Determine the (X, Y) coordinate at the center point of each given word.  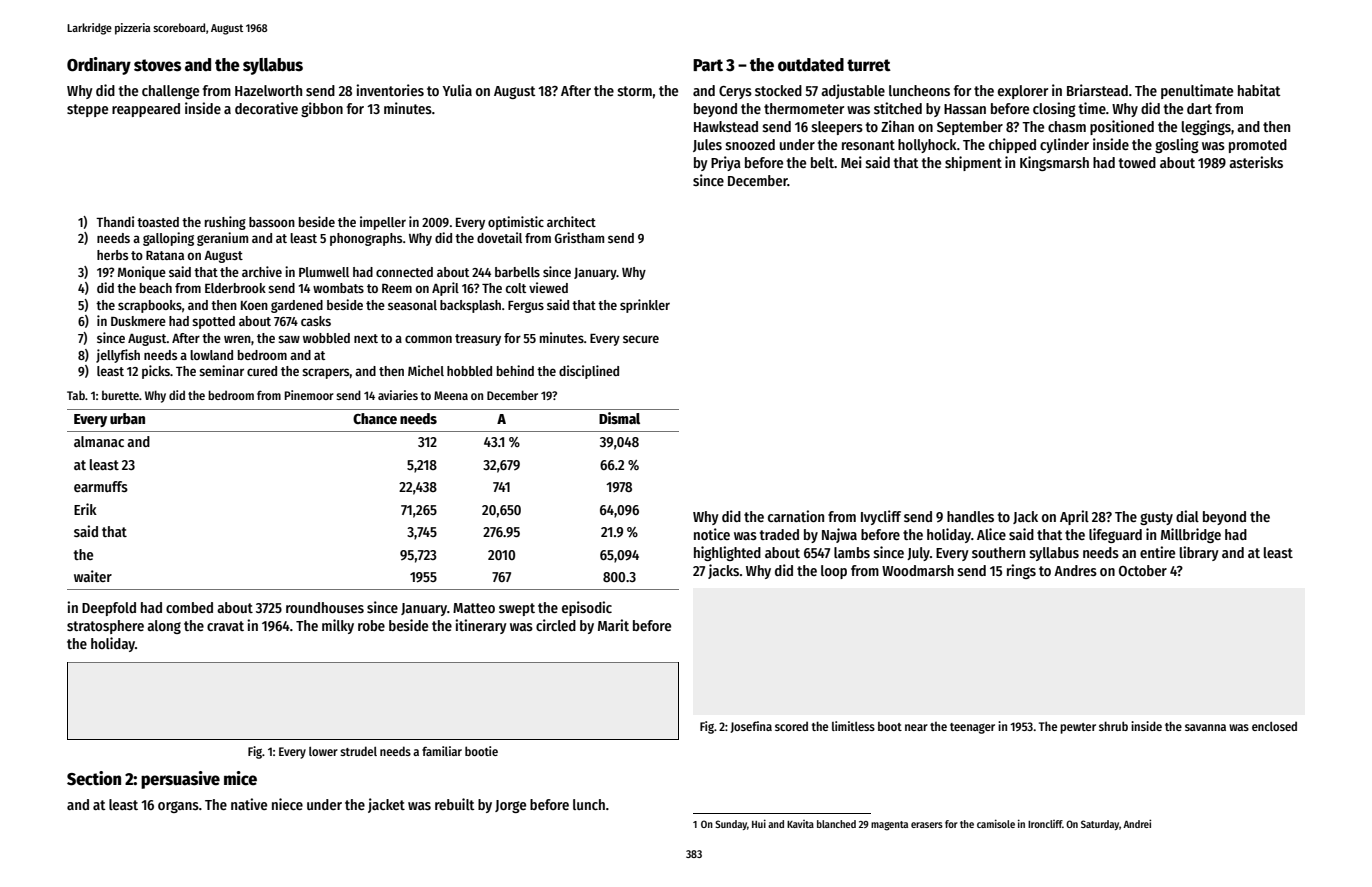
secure (641, 339)
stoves (157, 65)
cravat (225, 626)
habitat (1259, 90)
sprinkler (645, 306)
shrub (1113, 726)
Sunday (731, 825)
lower (323, 751)
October (1143, 570)
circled (556, 625)
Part (708, 65)
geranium (222, 239)
